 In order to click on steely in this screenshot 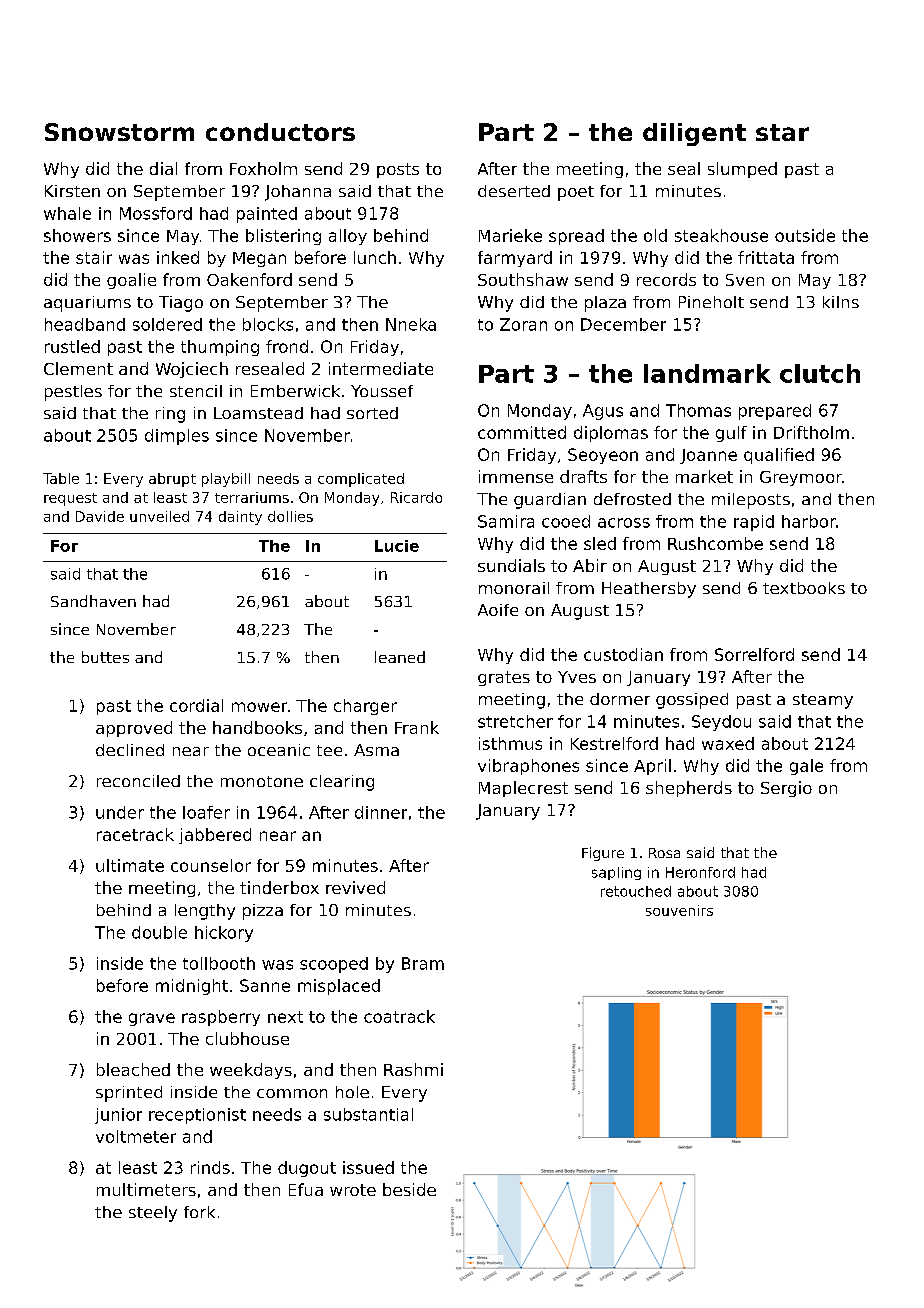, I will do `click(153, 1214)`.
